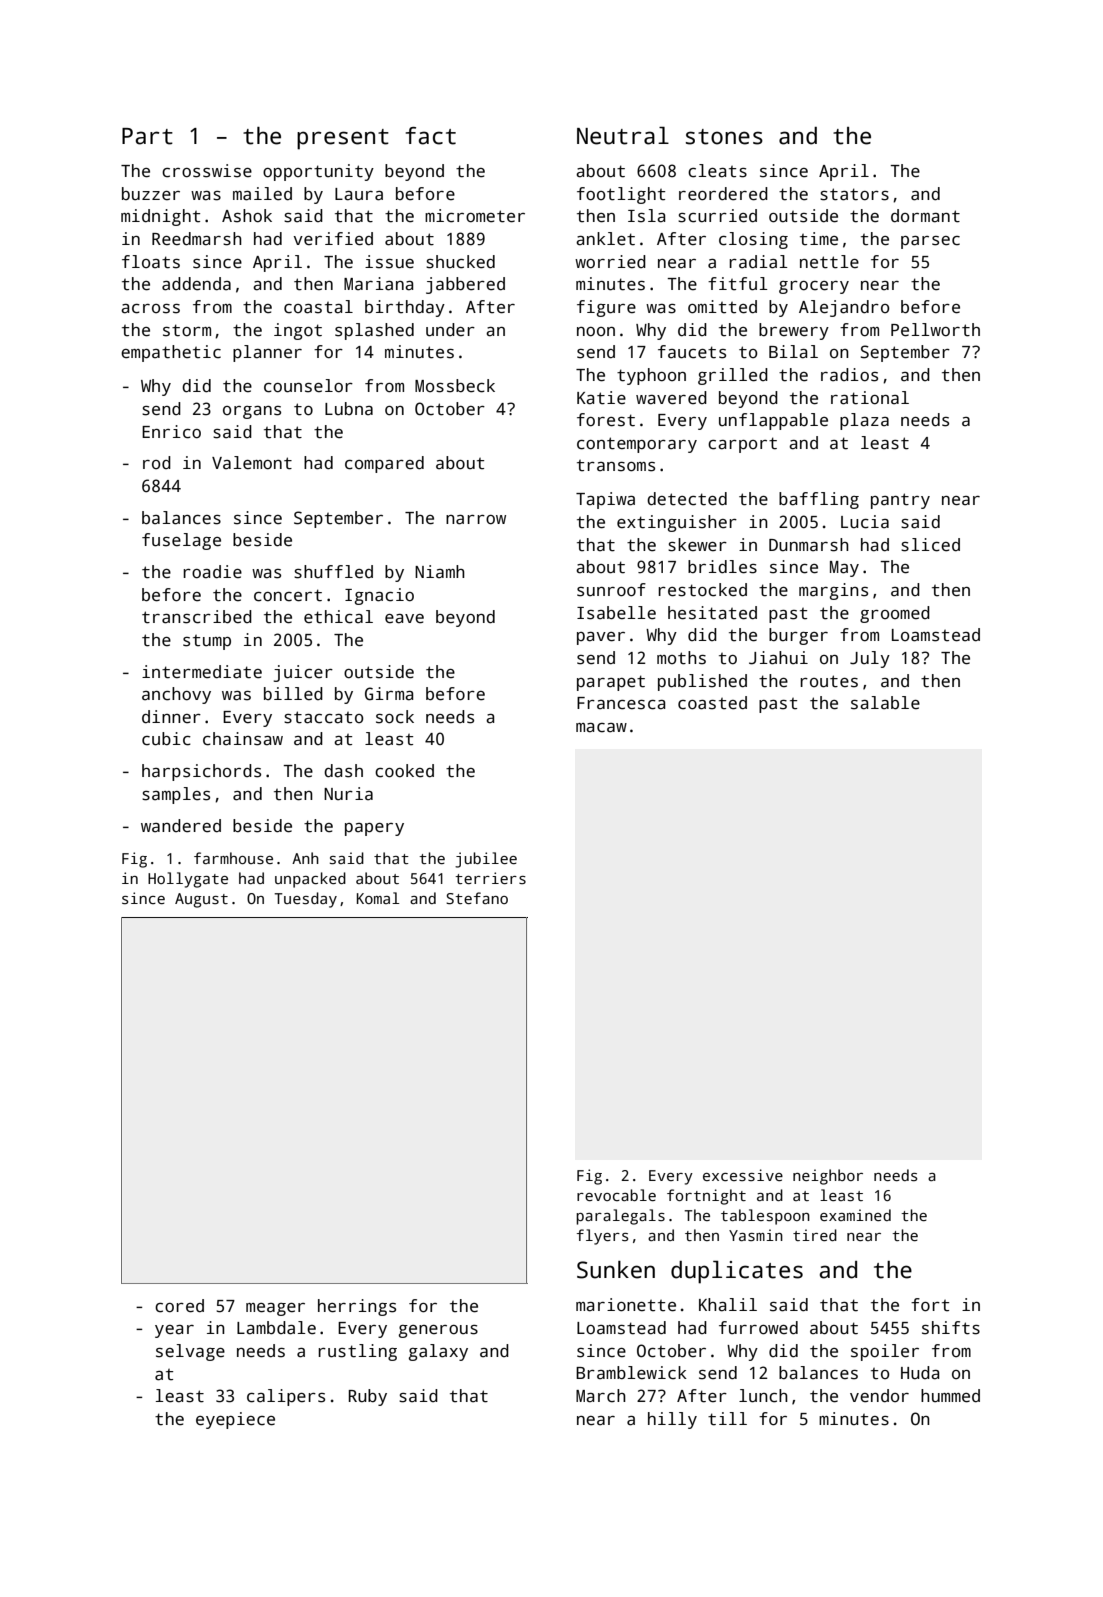 Image resolution: width=1103 pixels, height=1597 pixels. I want to click on fact, so click(431, 136).
